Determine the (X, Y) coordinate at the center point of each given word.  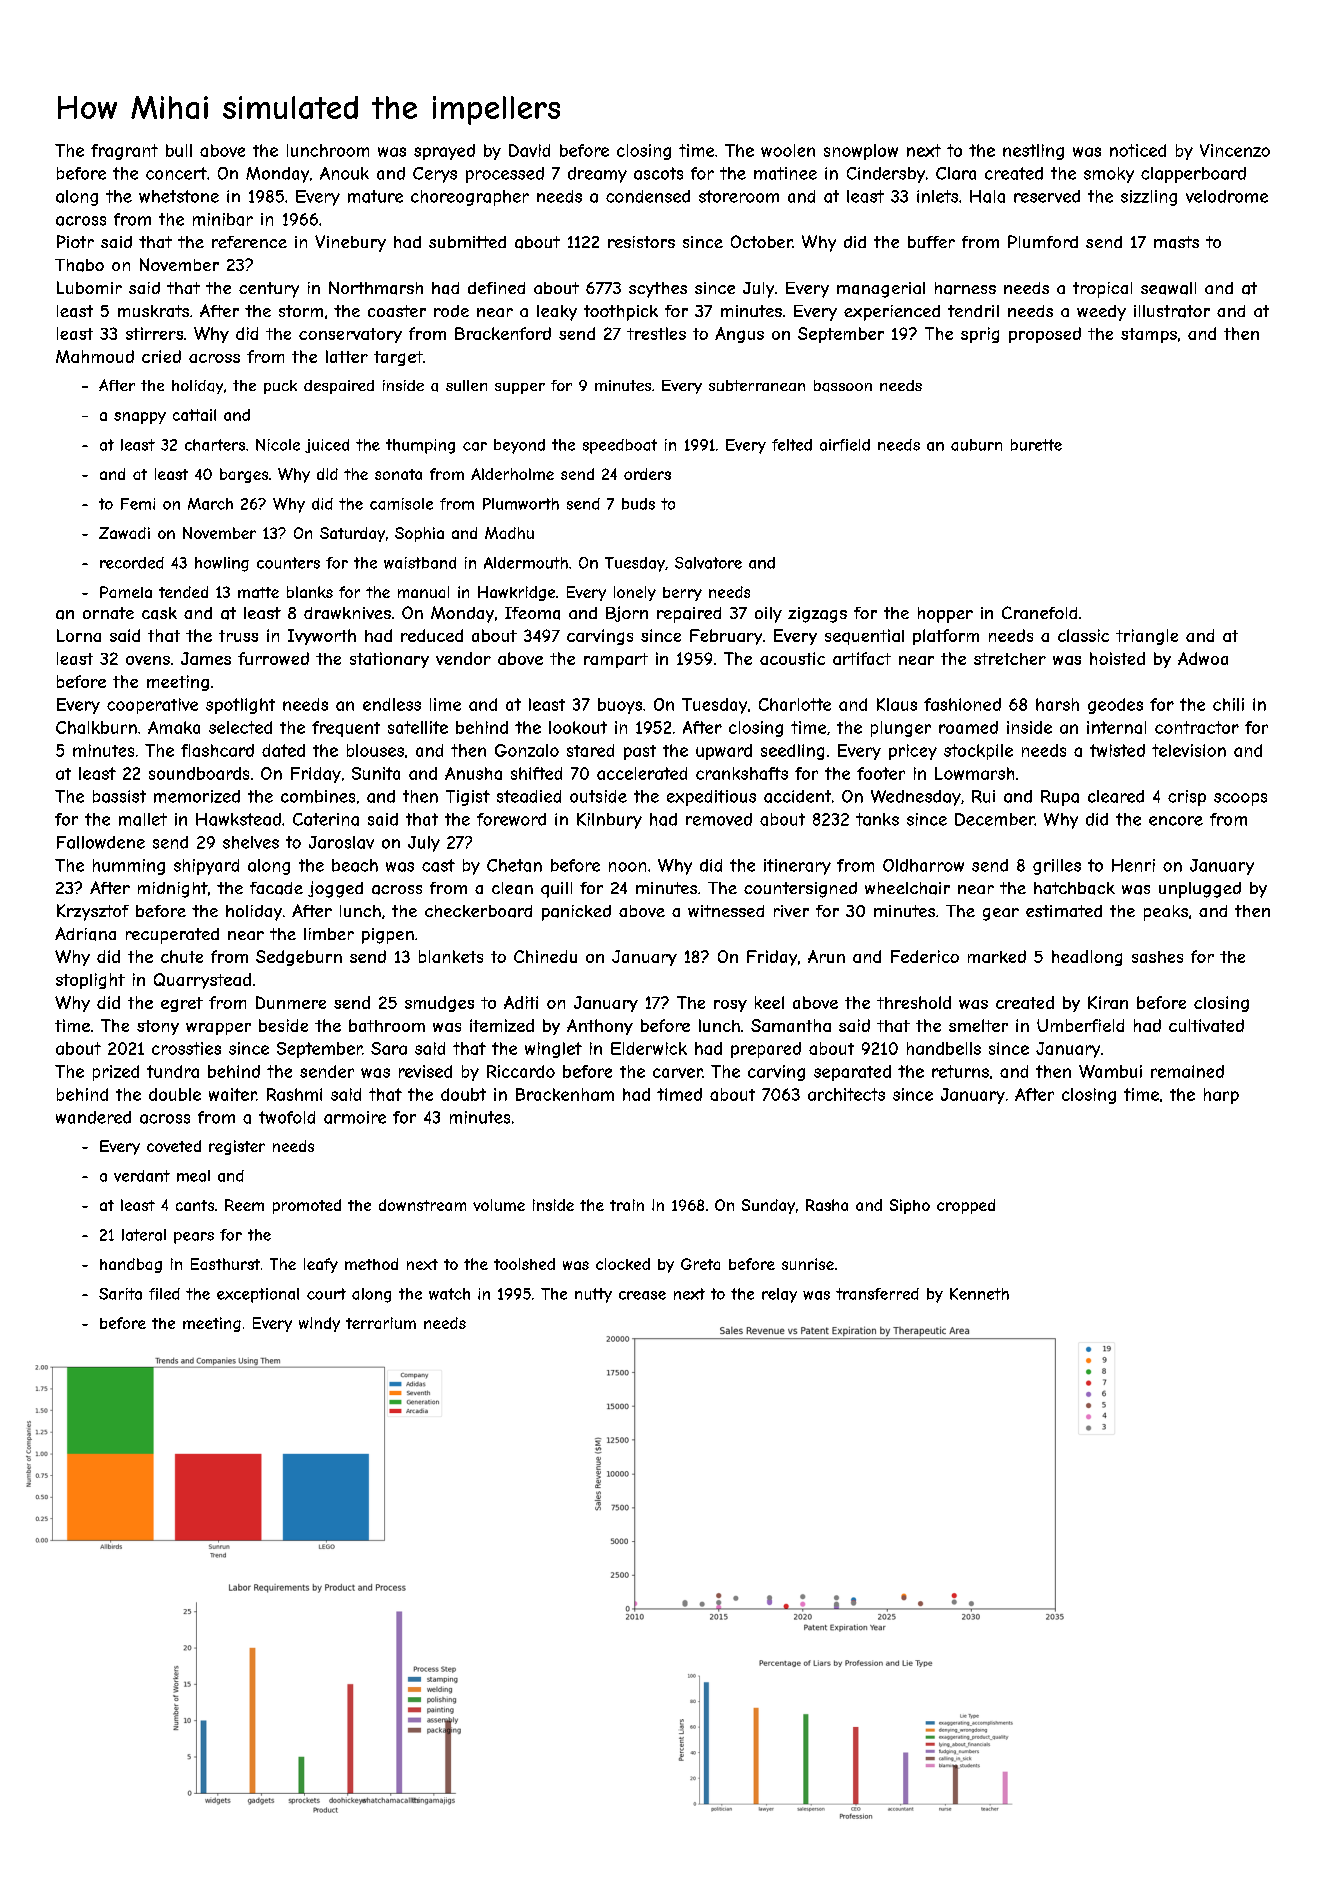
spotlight (240, 706)
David (529, 150)
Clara (956, 173)
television (1189, 750)
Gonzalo (527, 750)
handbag (131, 1265)
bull (179, 150)
